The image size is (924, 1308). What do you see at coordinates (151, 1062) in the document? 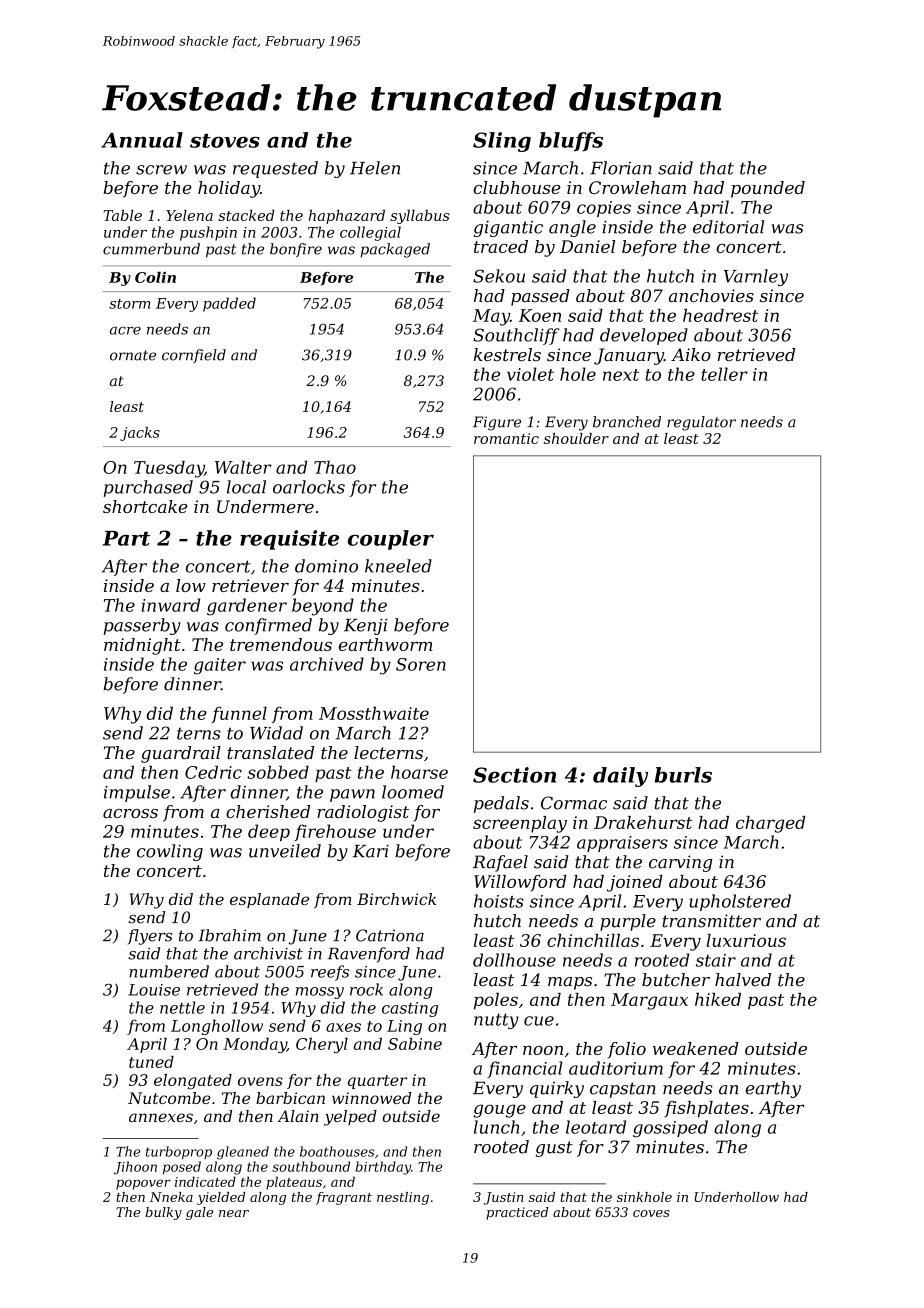
I see `tuned` at bounding box center [151, 1062].
